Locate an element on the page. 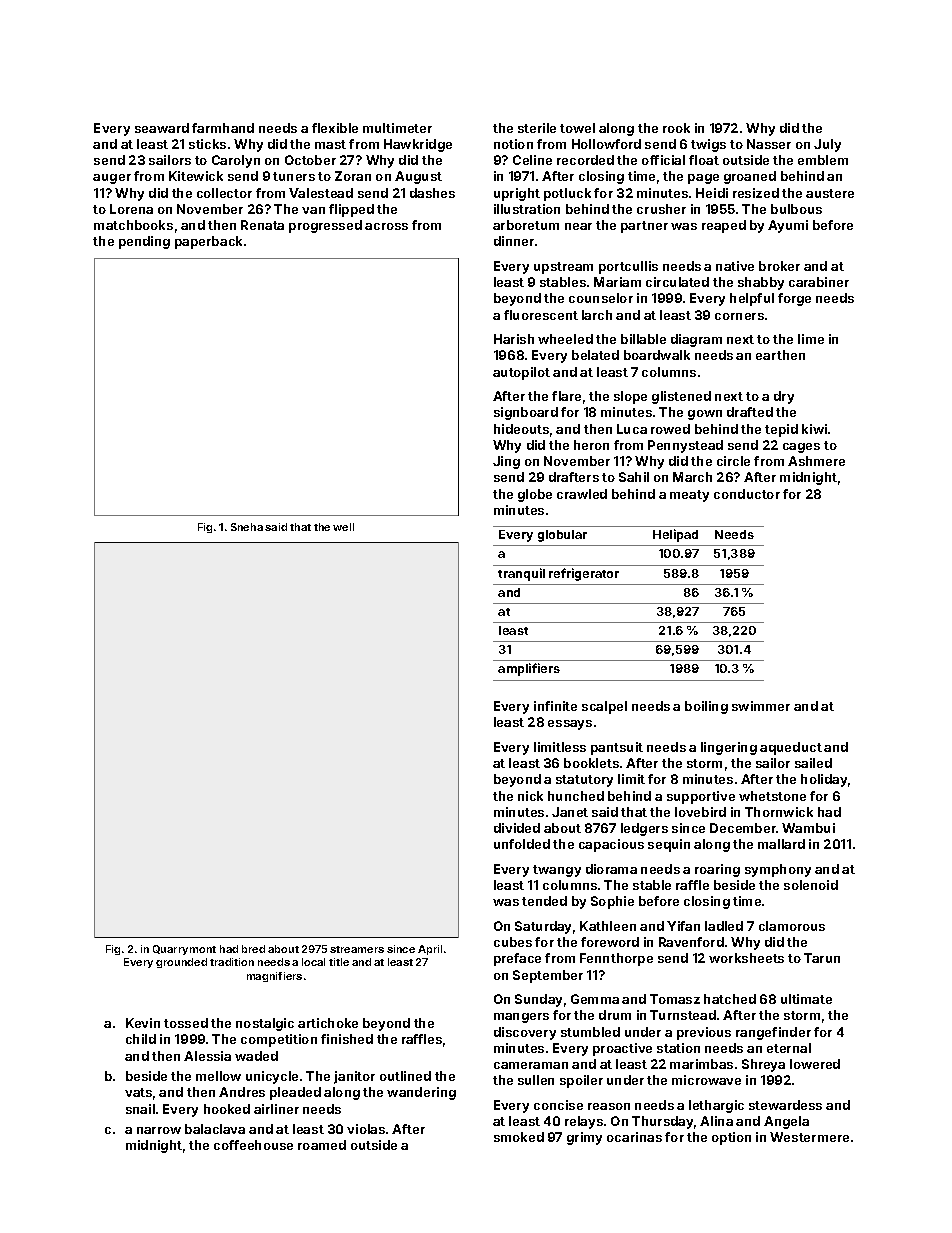 The height and width of the document is (1233, 952). signboard is located at coordinates (526, 413).
